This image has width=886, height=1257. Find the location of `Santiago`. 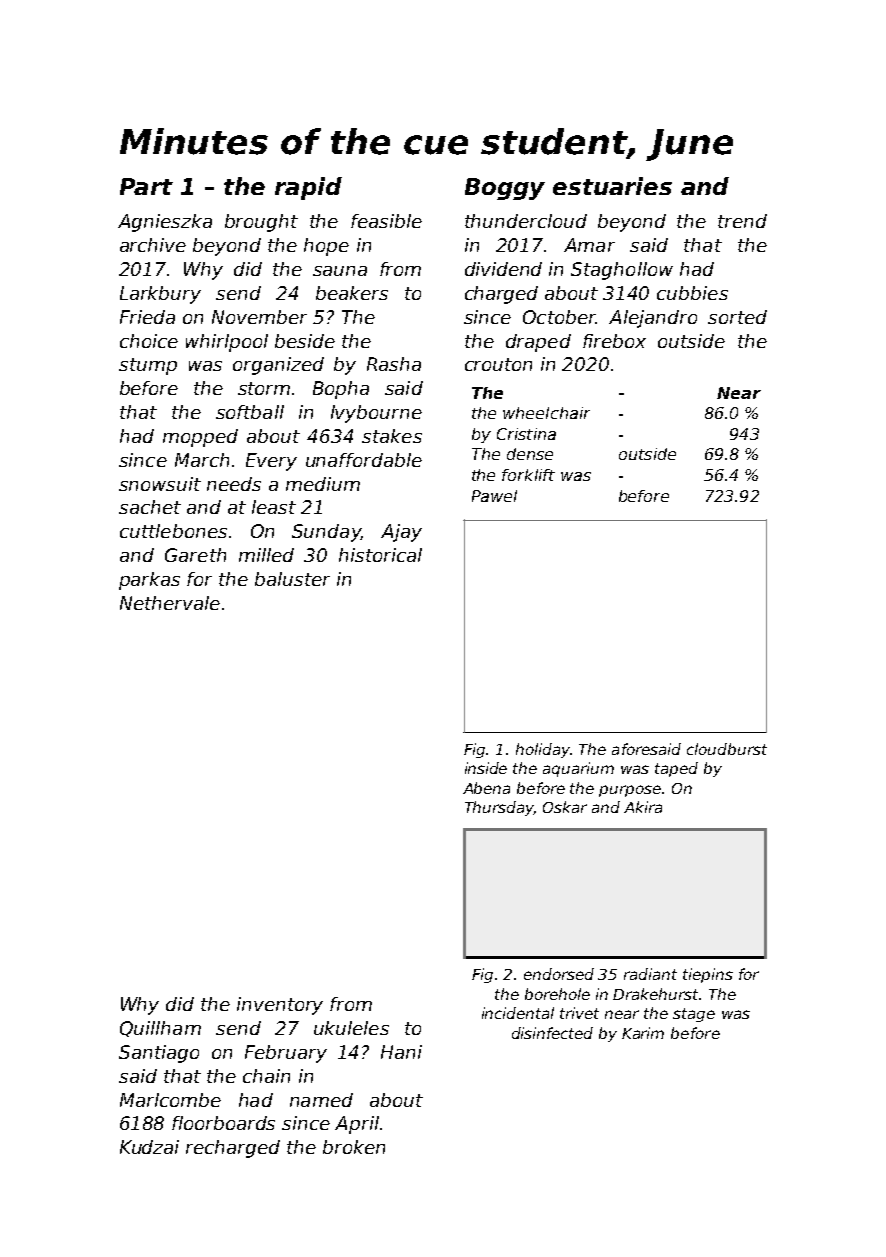

Santiago is located at coordinates (159, 1054).
